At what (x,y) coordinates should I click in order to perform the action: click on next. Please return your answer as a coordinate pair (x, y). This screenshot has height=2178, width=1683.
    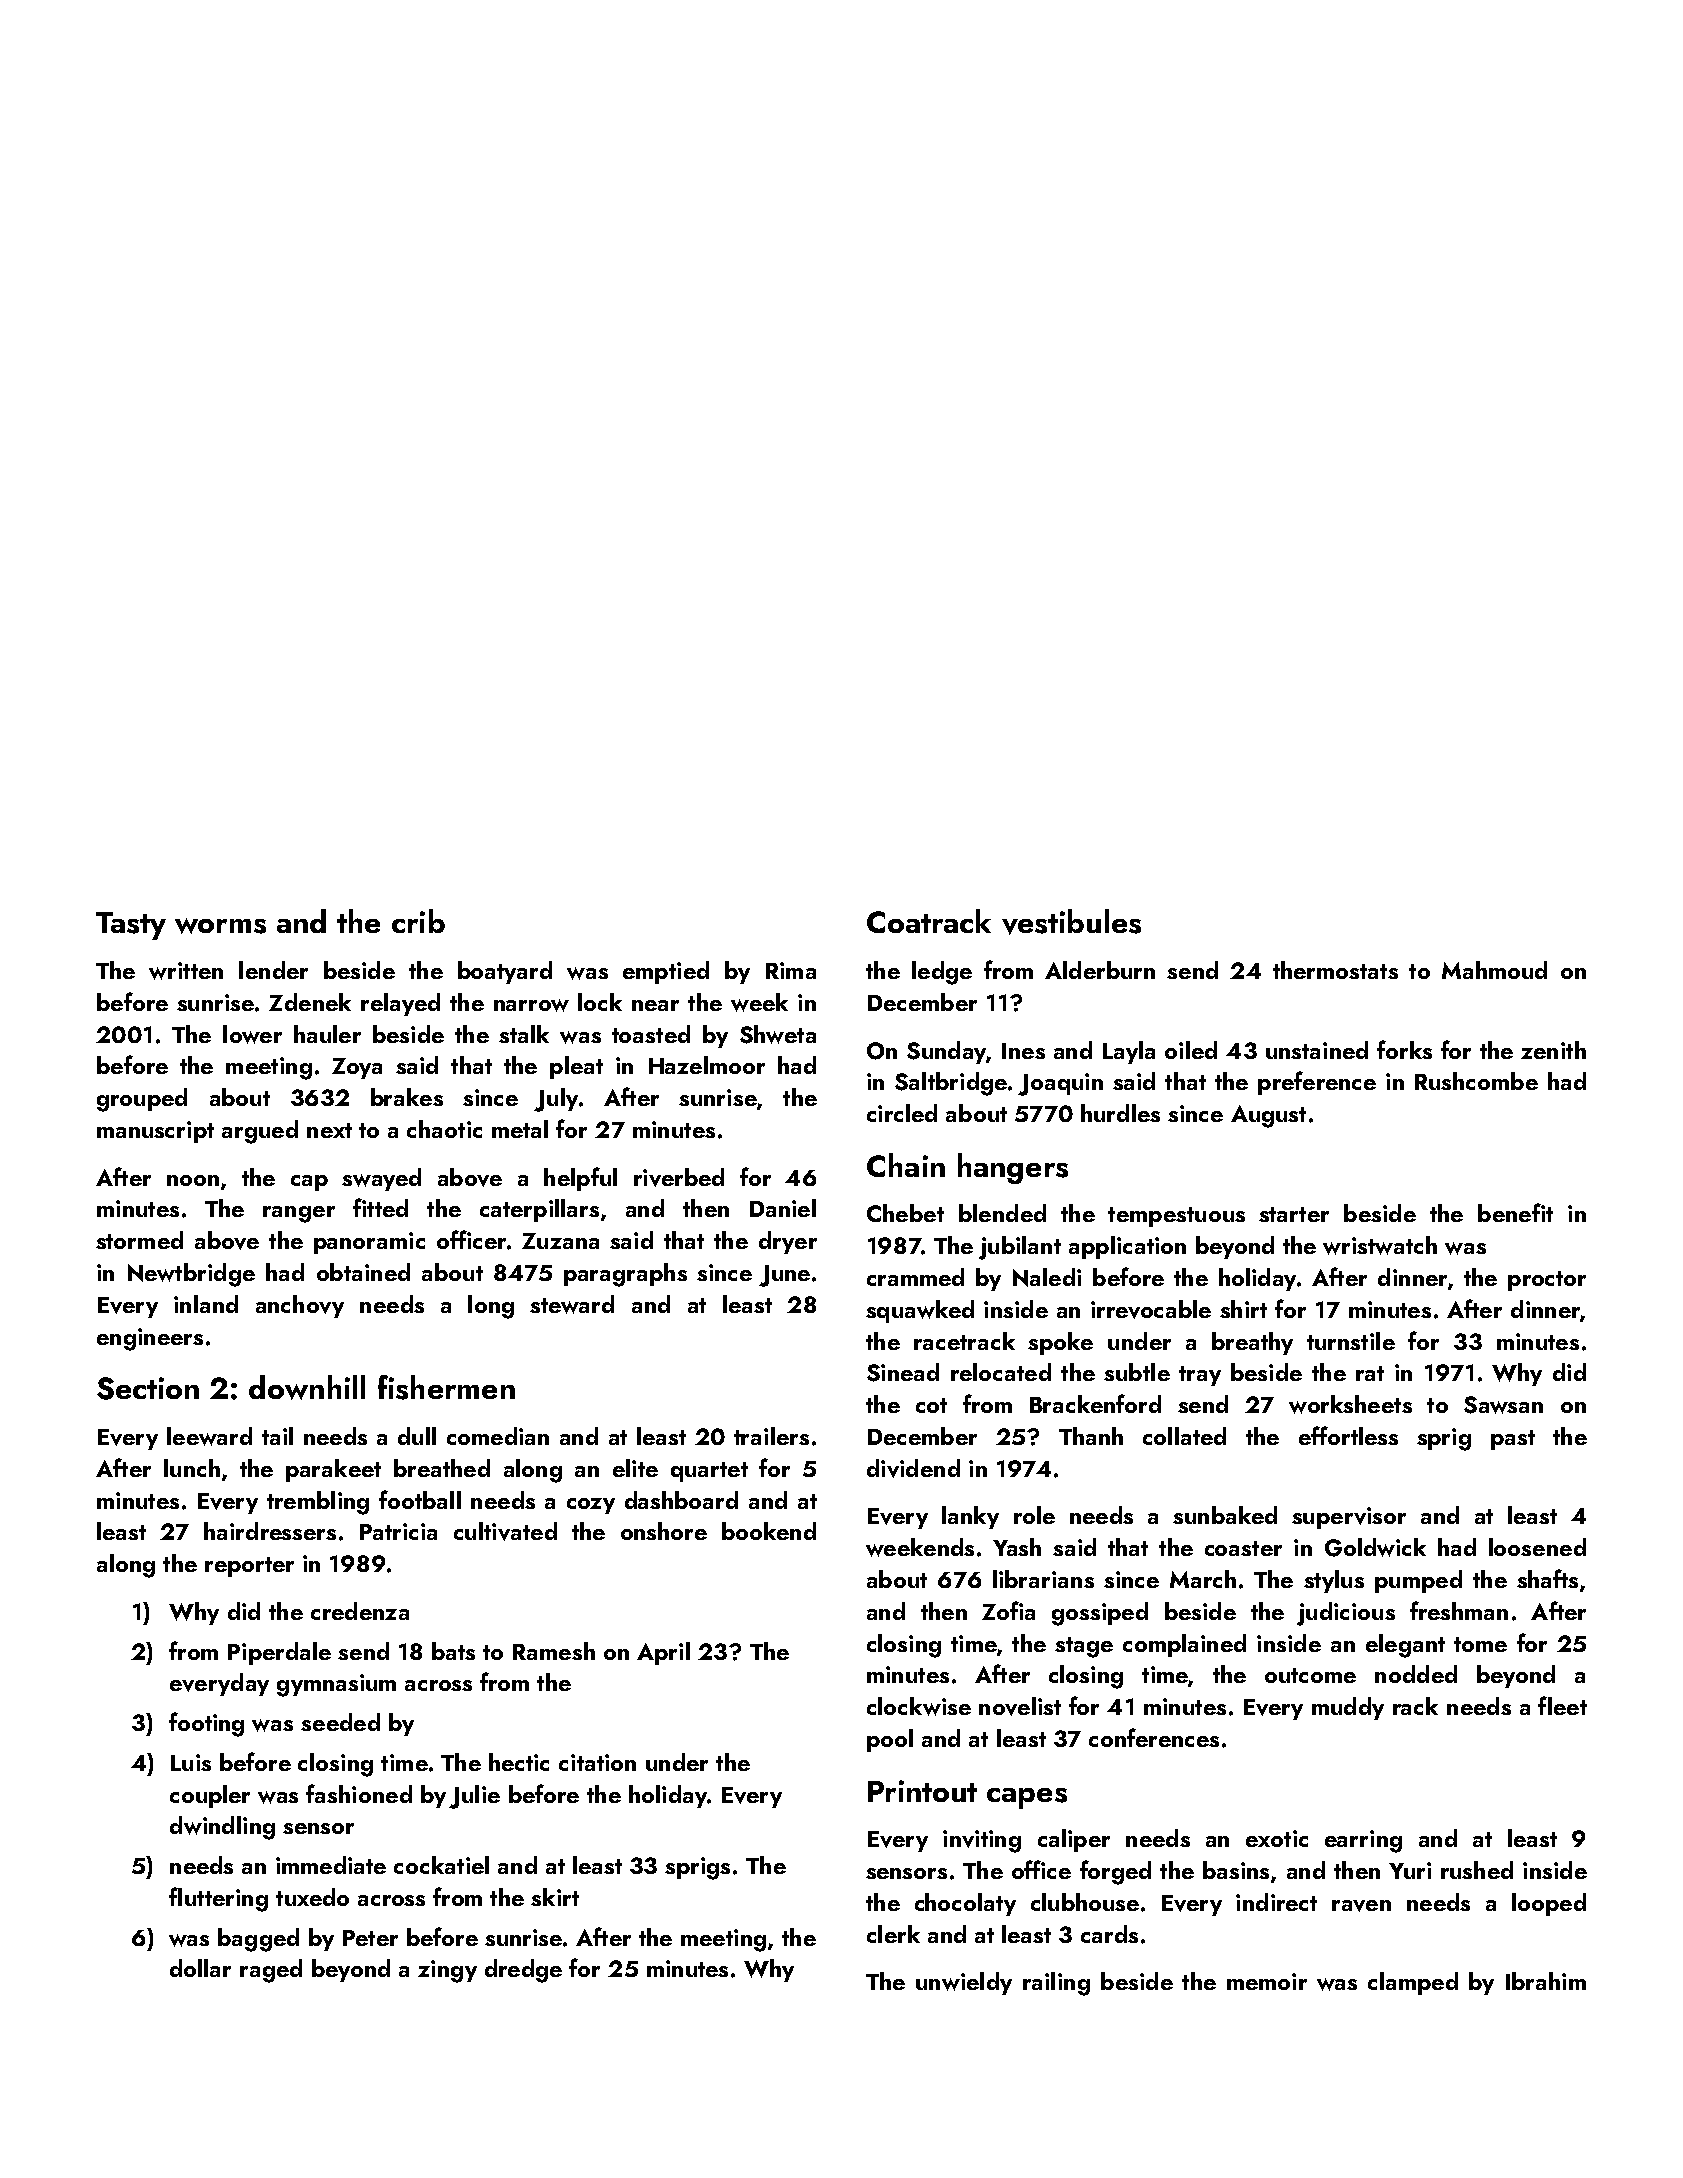
    Looking at the image, I should click on (329, 1130).
